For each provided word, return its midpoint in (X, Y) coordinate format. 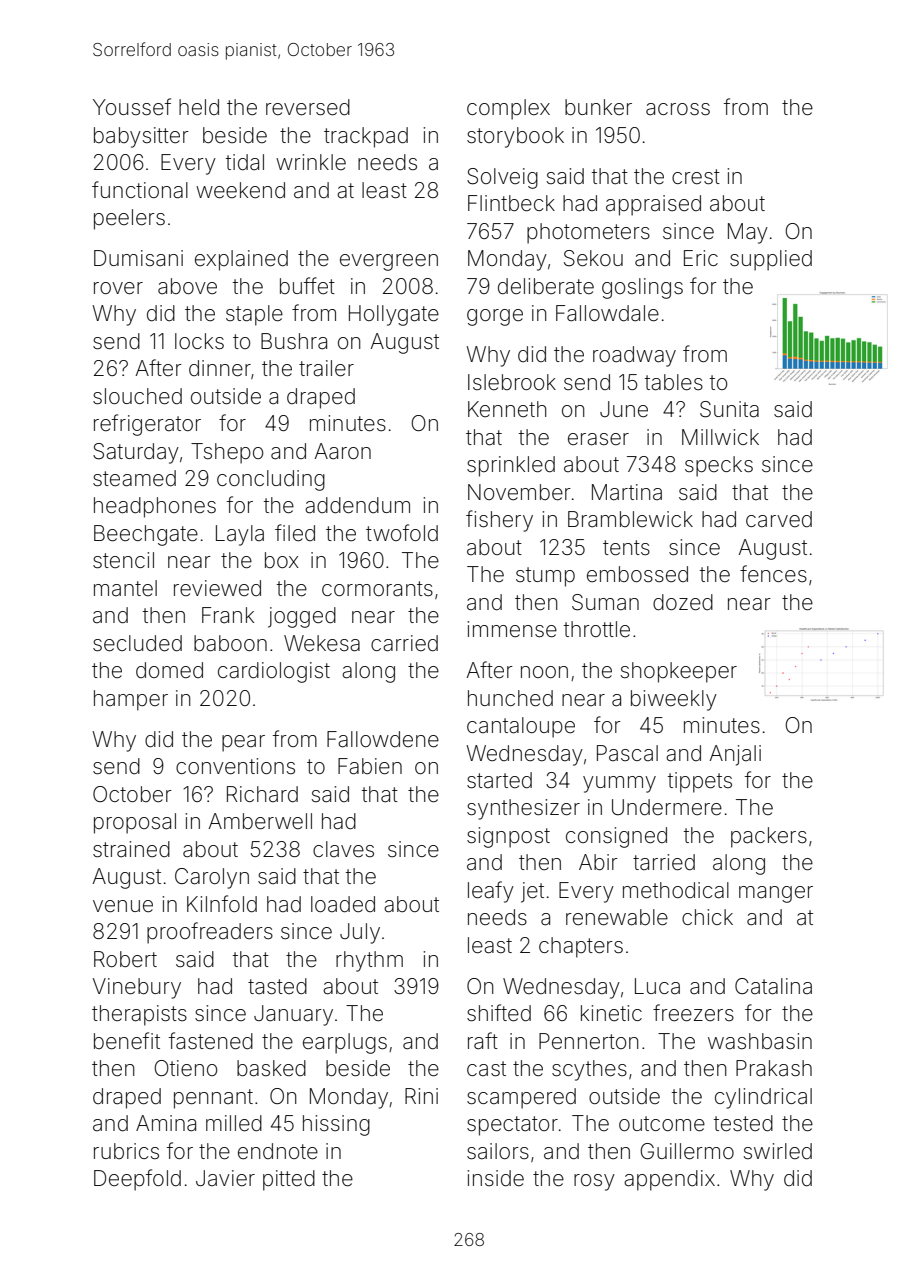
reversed (308, 107)
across (678, 109)
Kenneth (507, 409)
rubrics (126, 1151)
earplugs (345, 1043)
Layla (240, 535)
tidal (245, 162)
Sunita (729, 409)
